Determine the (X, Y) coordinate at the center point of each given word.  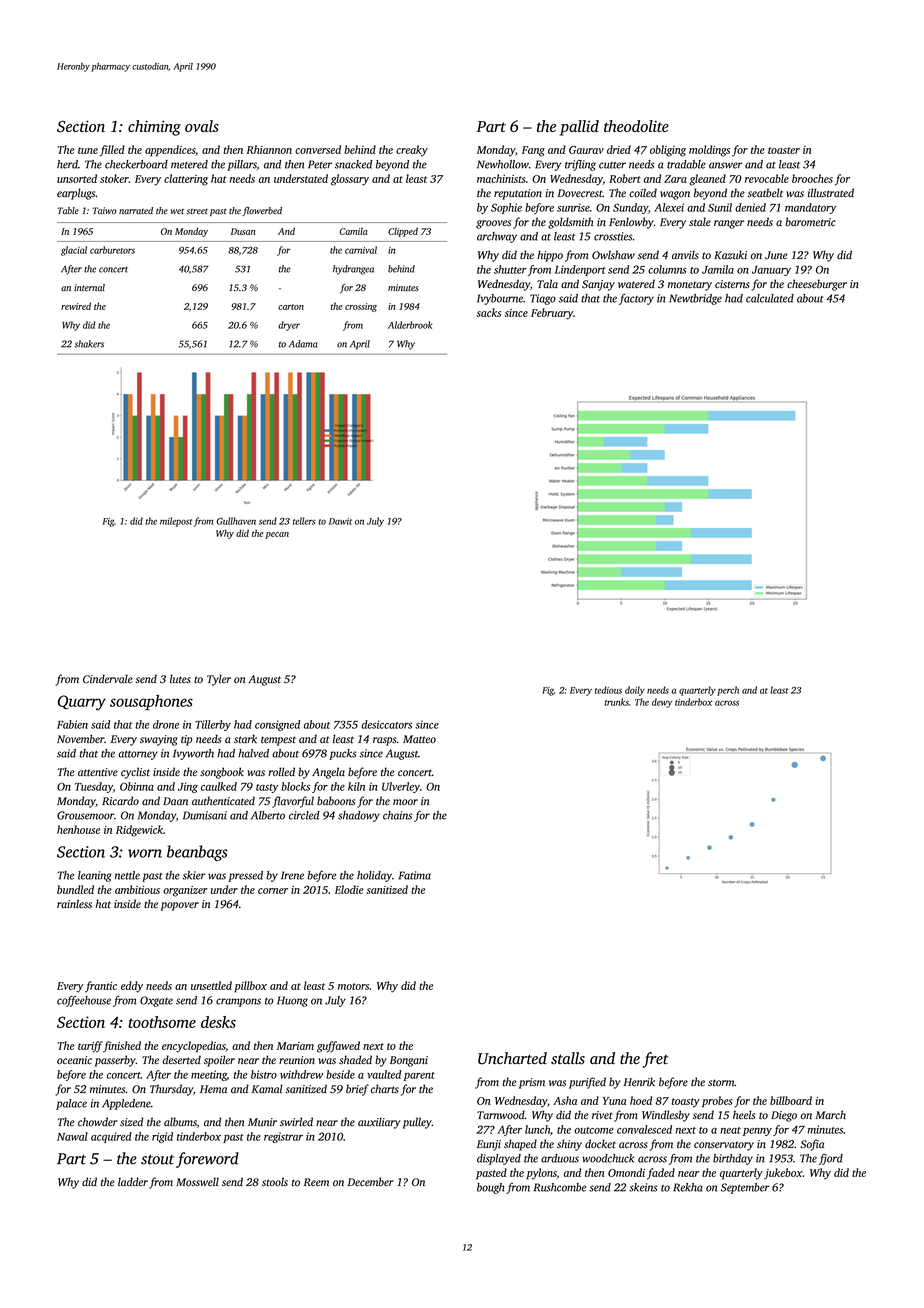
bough (490, 1188)
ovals (202, 126)
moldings (709, 151)
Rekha (688, 1187)
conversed (318, 149)
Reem (316, 1182)
